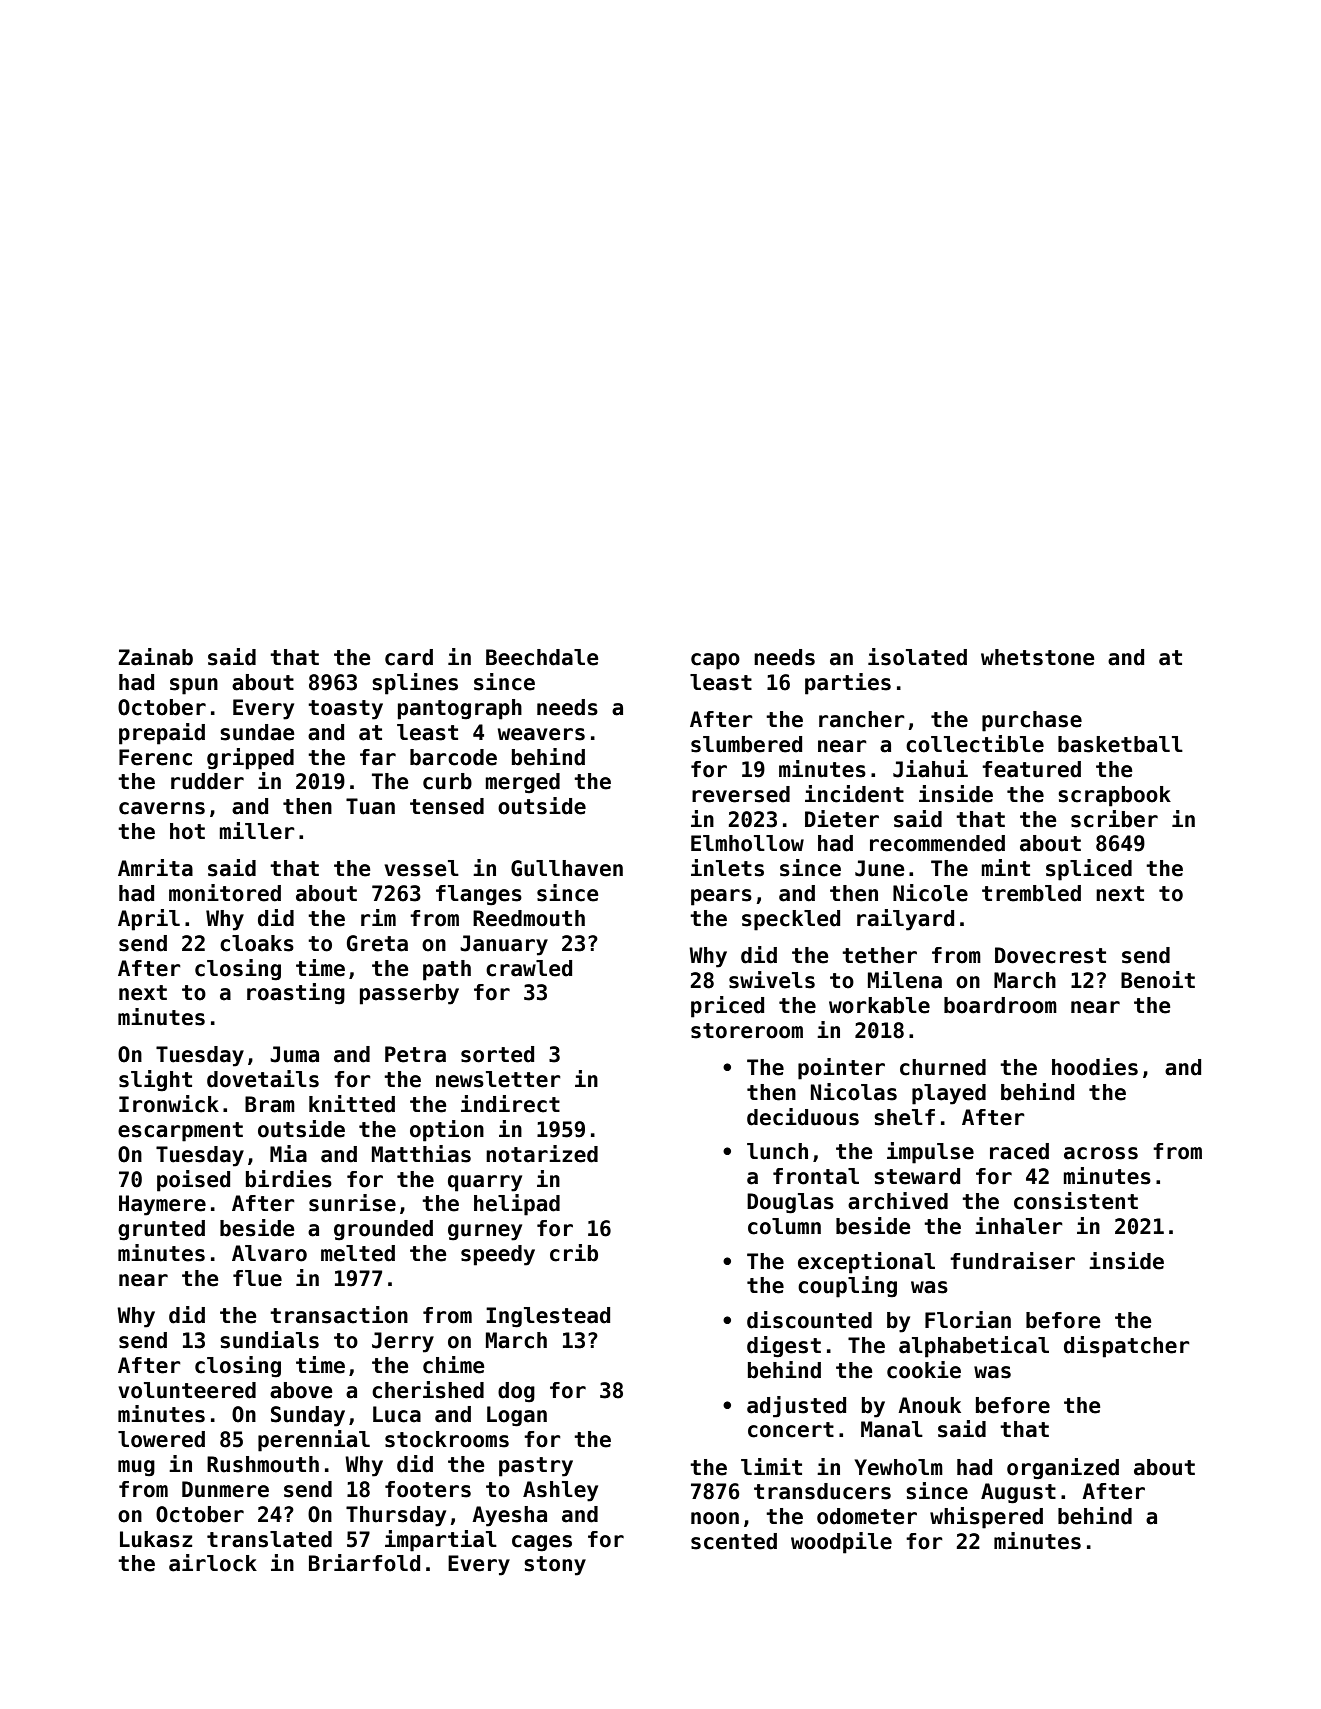 The image size is (1321, 1709). Describe the element at coordinates (517, 1205) in the screenshot. I see `helipad` at that location.
